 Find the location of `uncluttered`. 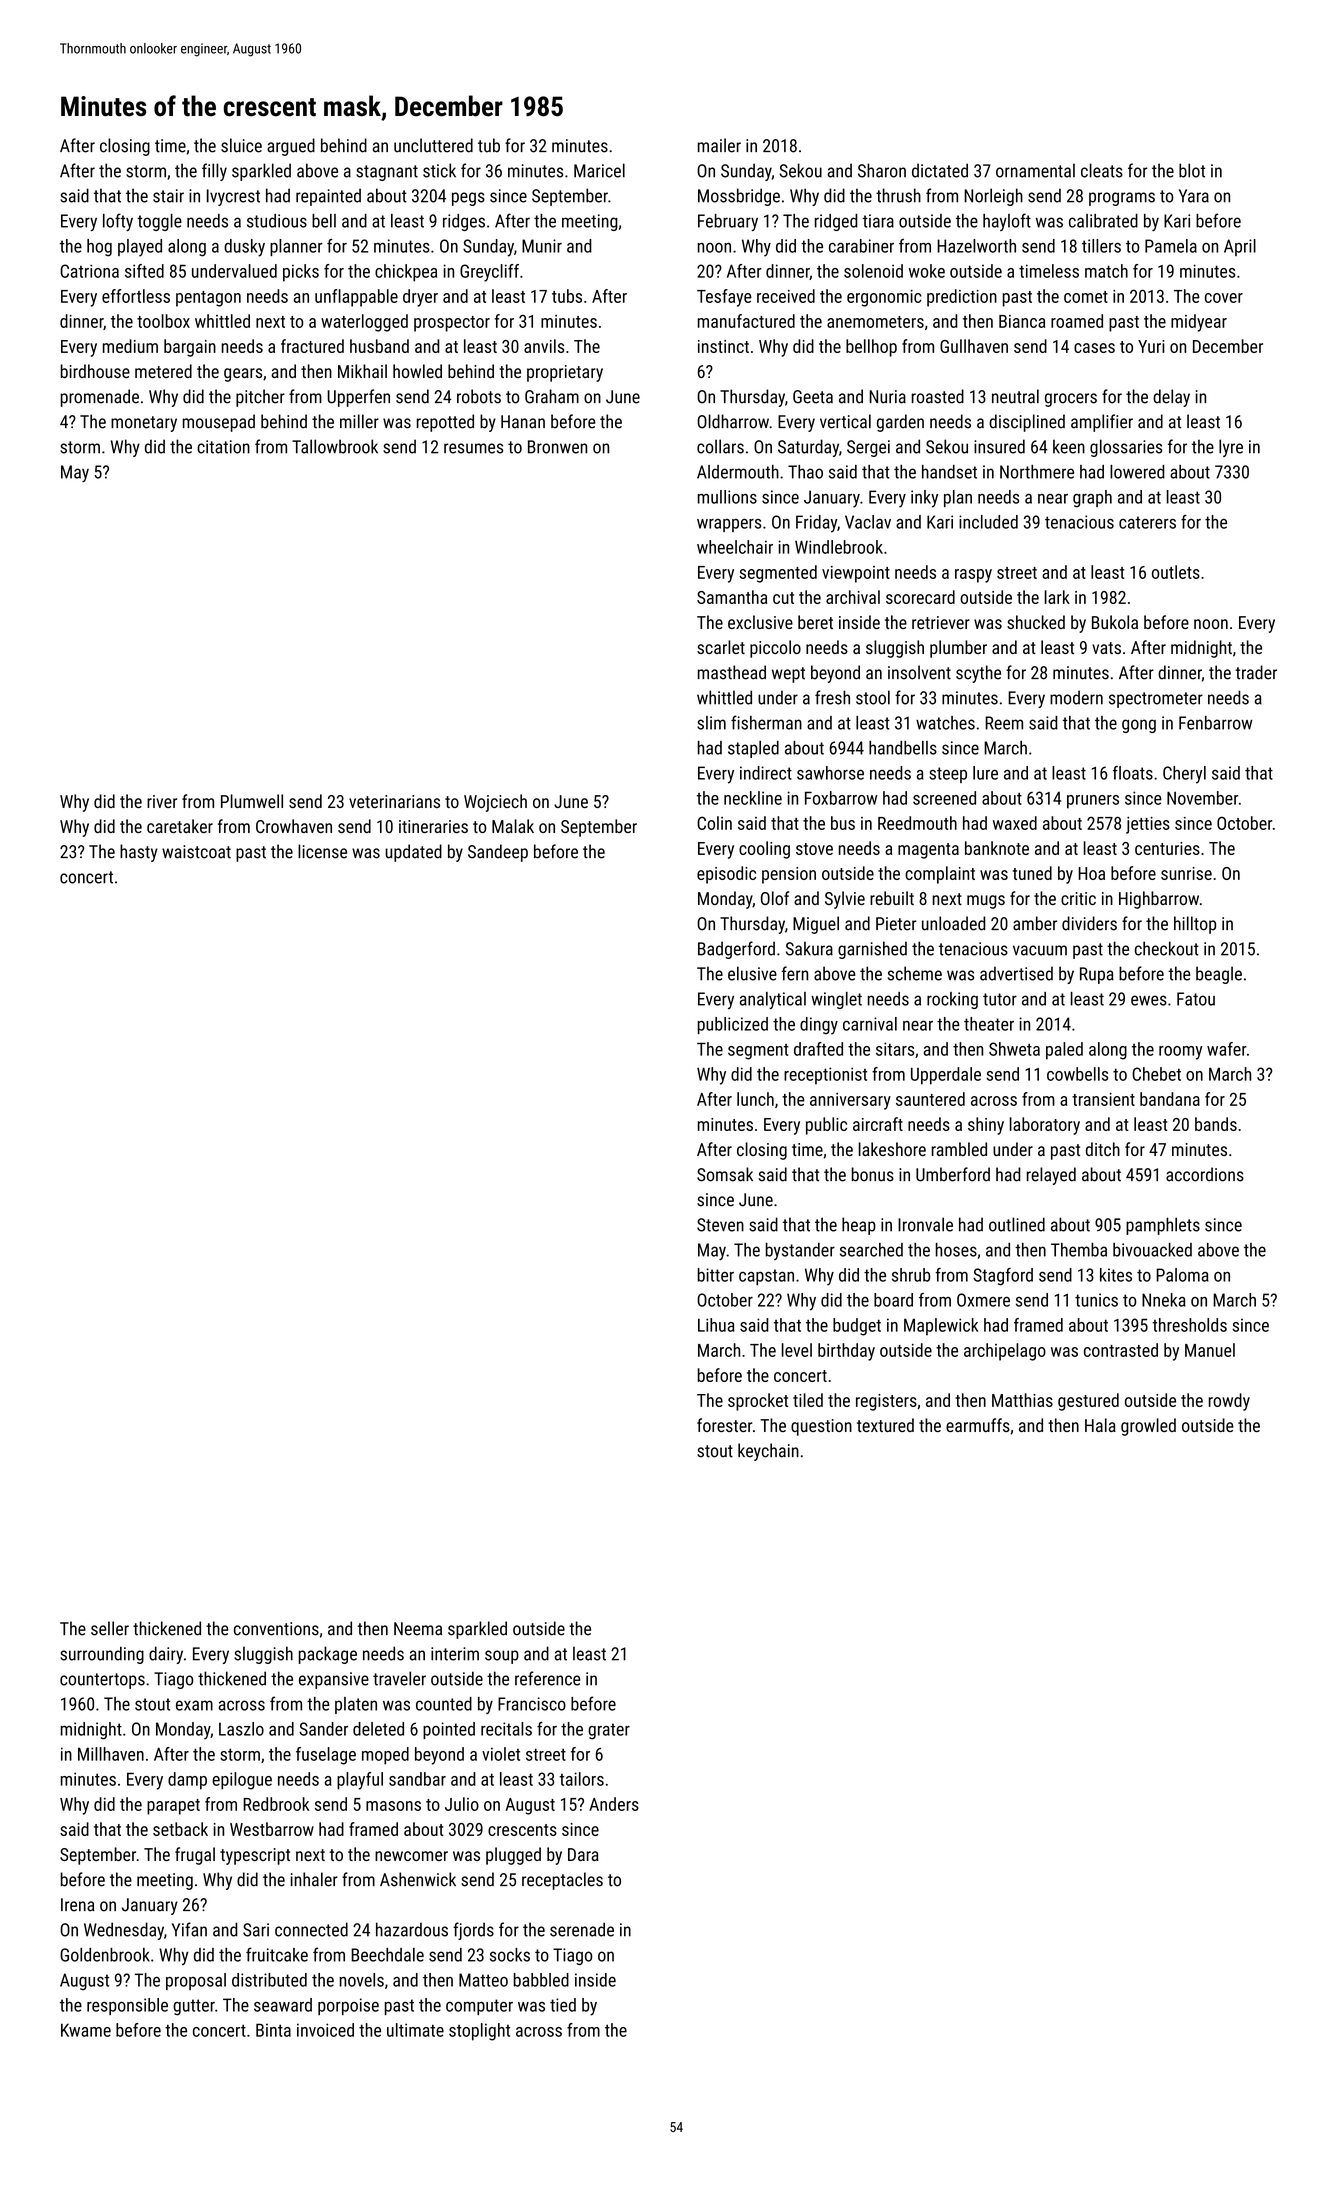

uncluttered is located at coordinates (433, 145).
